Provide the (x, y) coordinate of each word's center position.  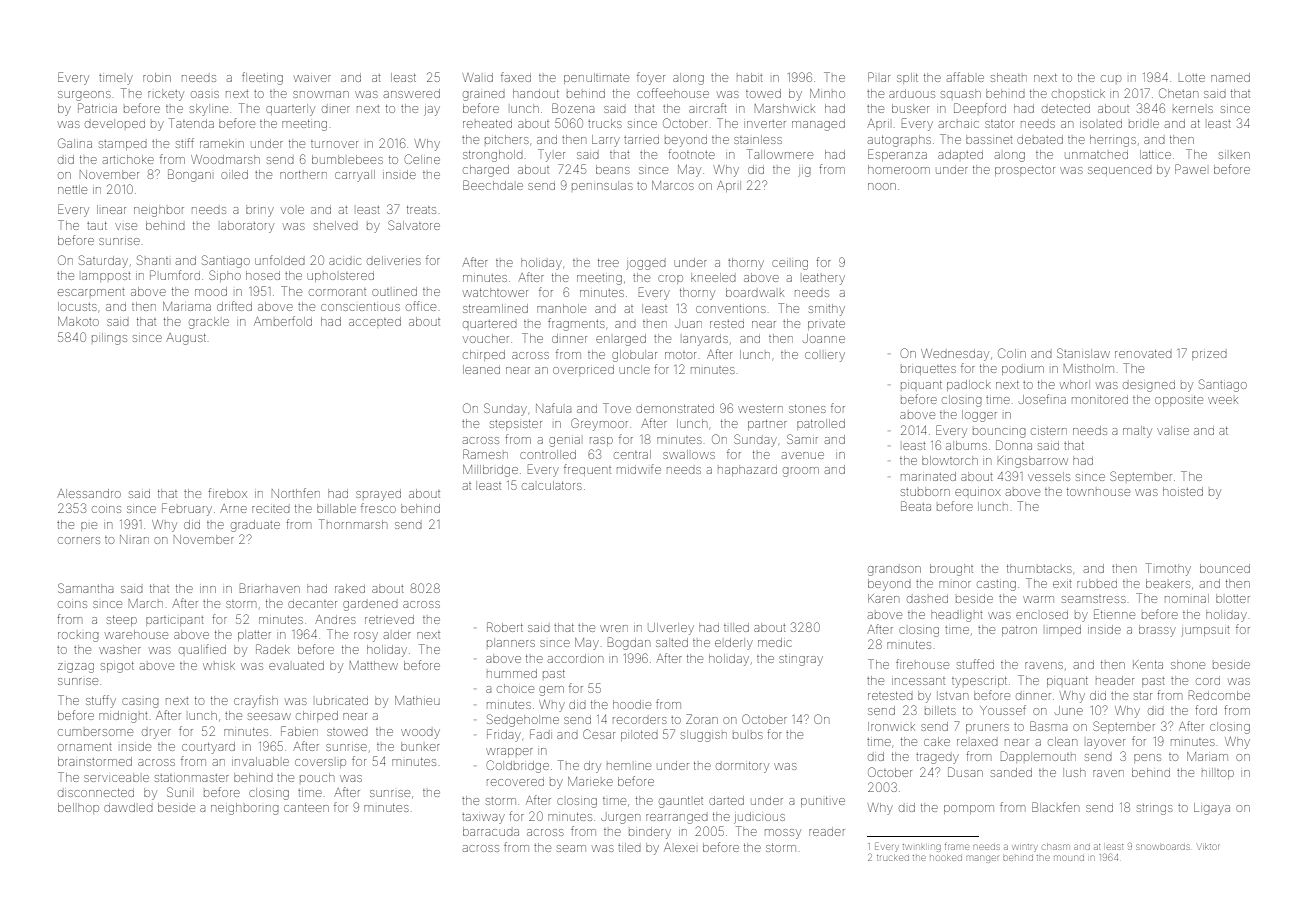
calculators (552, 485)
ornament (84, 747)
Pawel (1190, 169)
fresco (378, 508)
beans (613, 169)
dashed (927, 599)
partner (767, 425)
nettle (72, 189)
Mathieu (417, 700)
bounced (1225, 568)
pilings (109, 339)
